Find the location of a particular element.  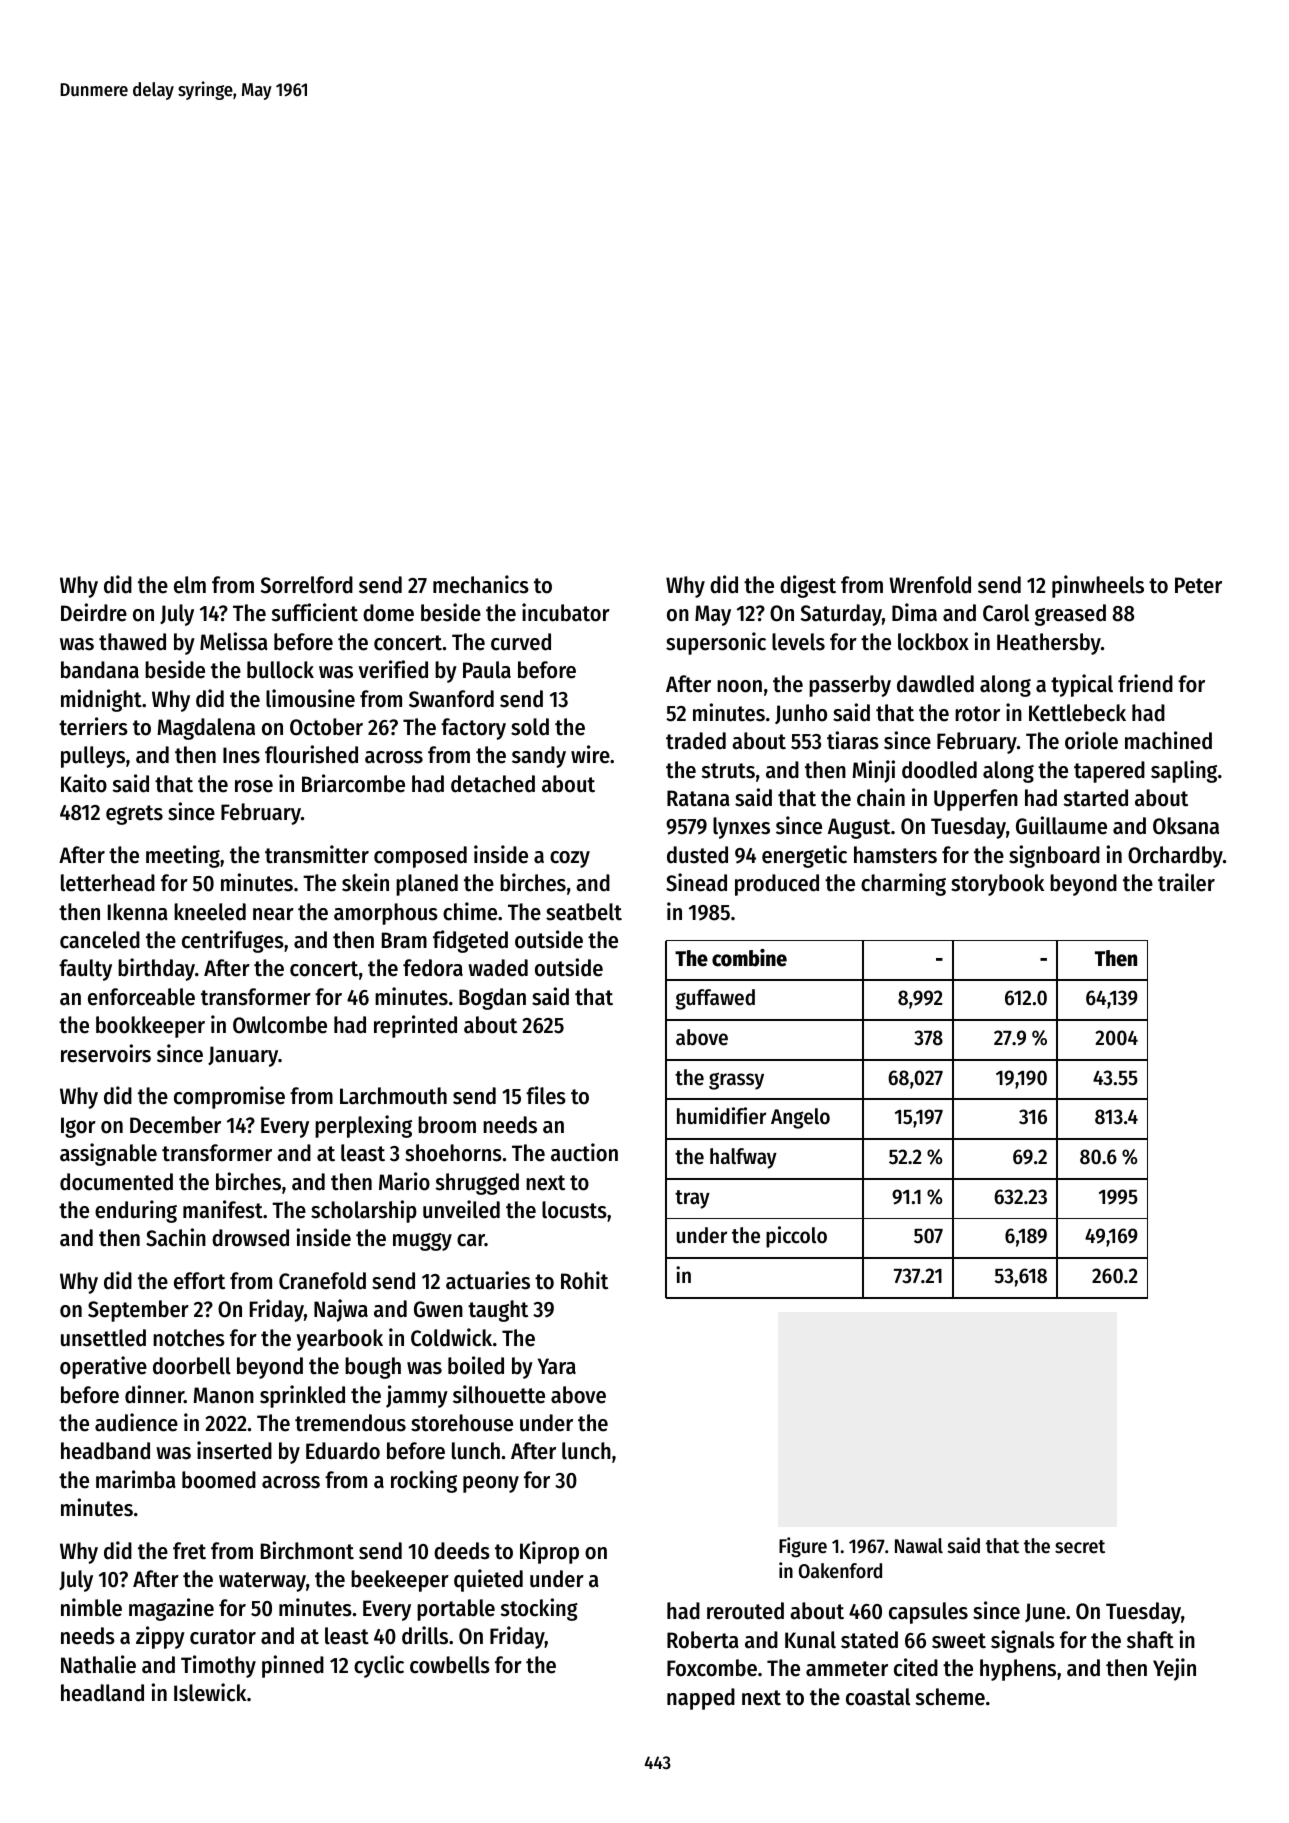

oriole is located at coordinates (1091, 740).
